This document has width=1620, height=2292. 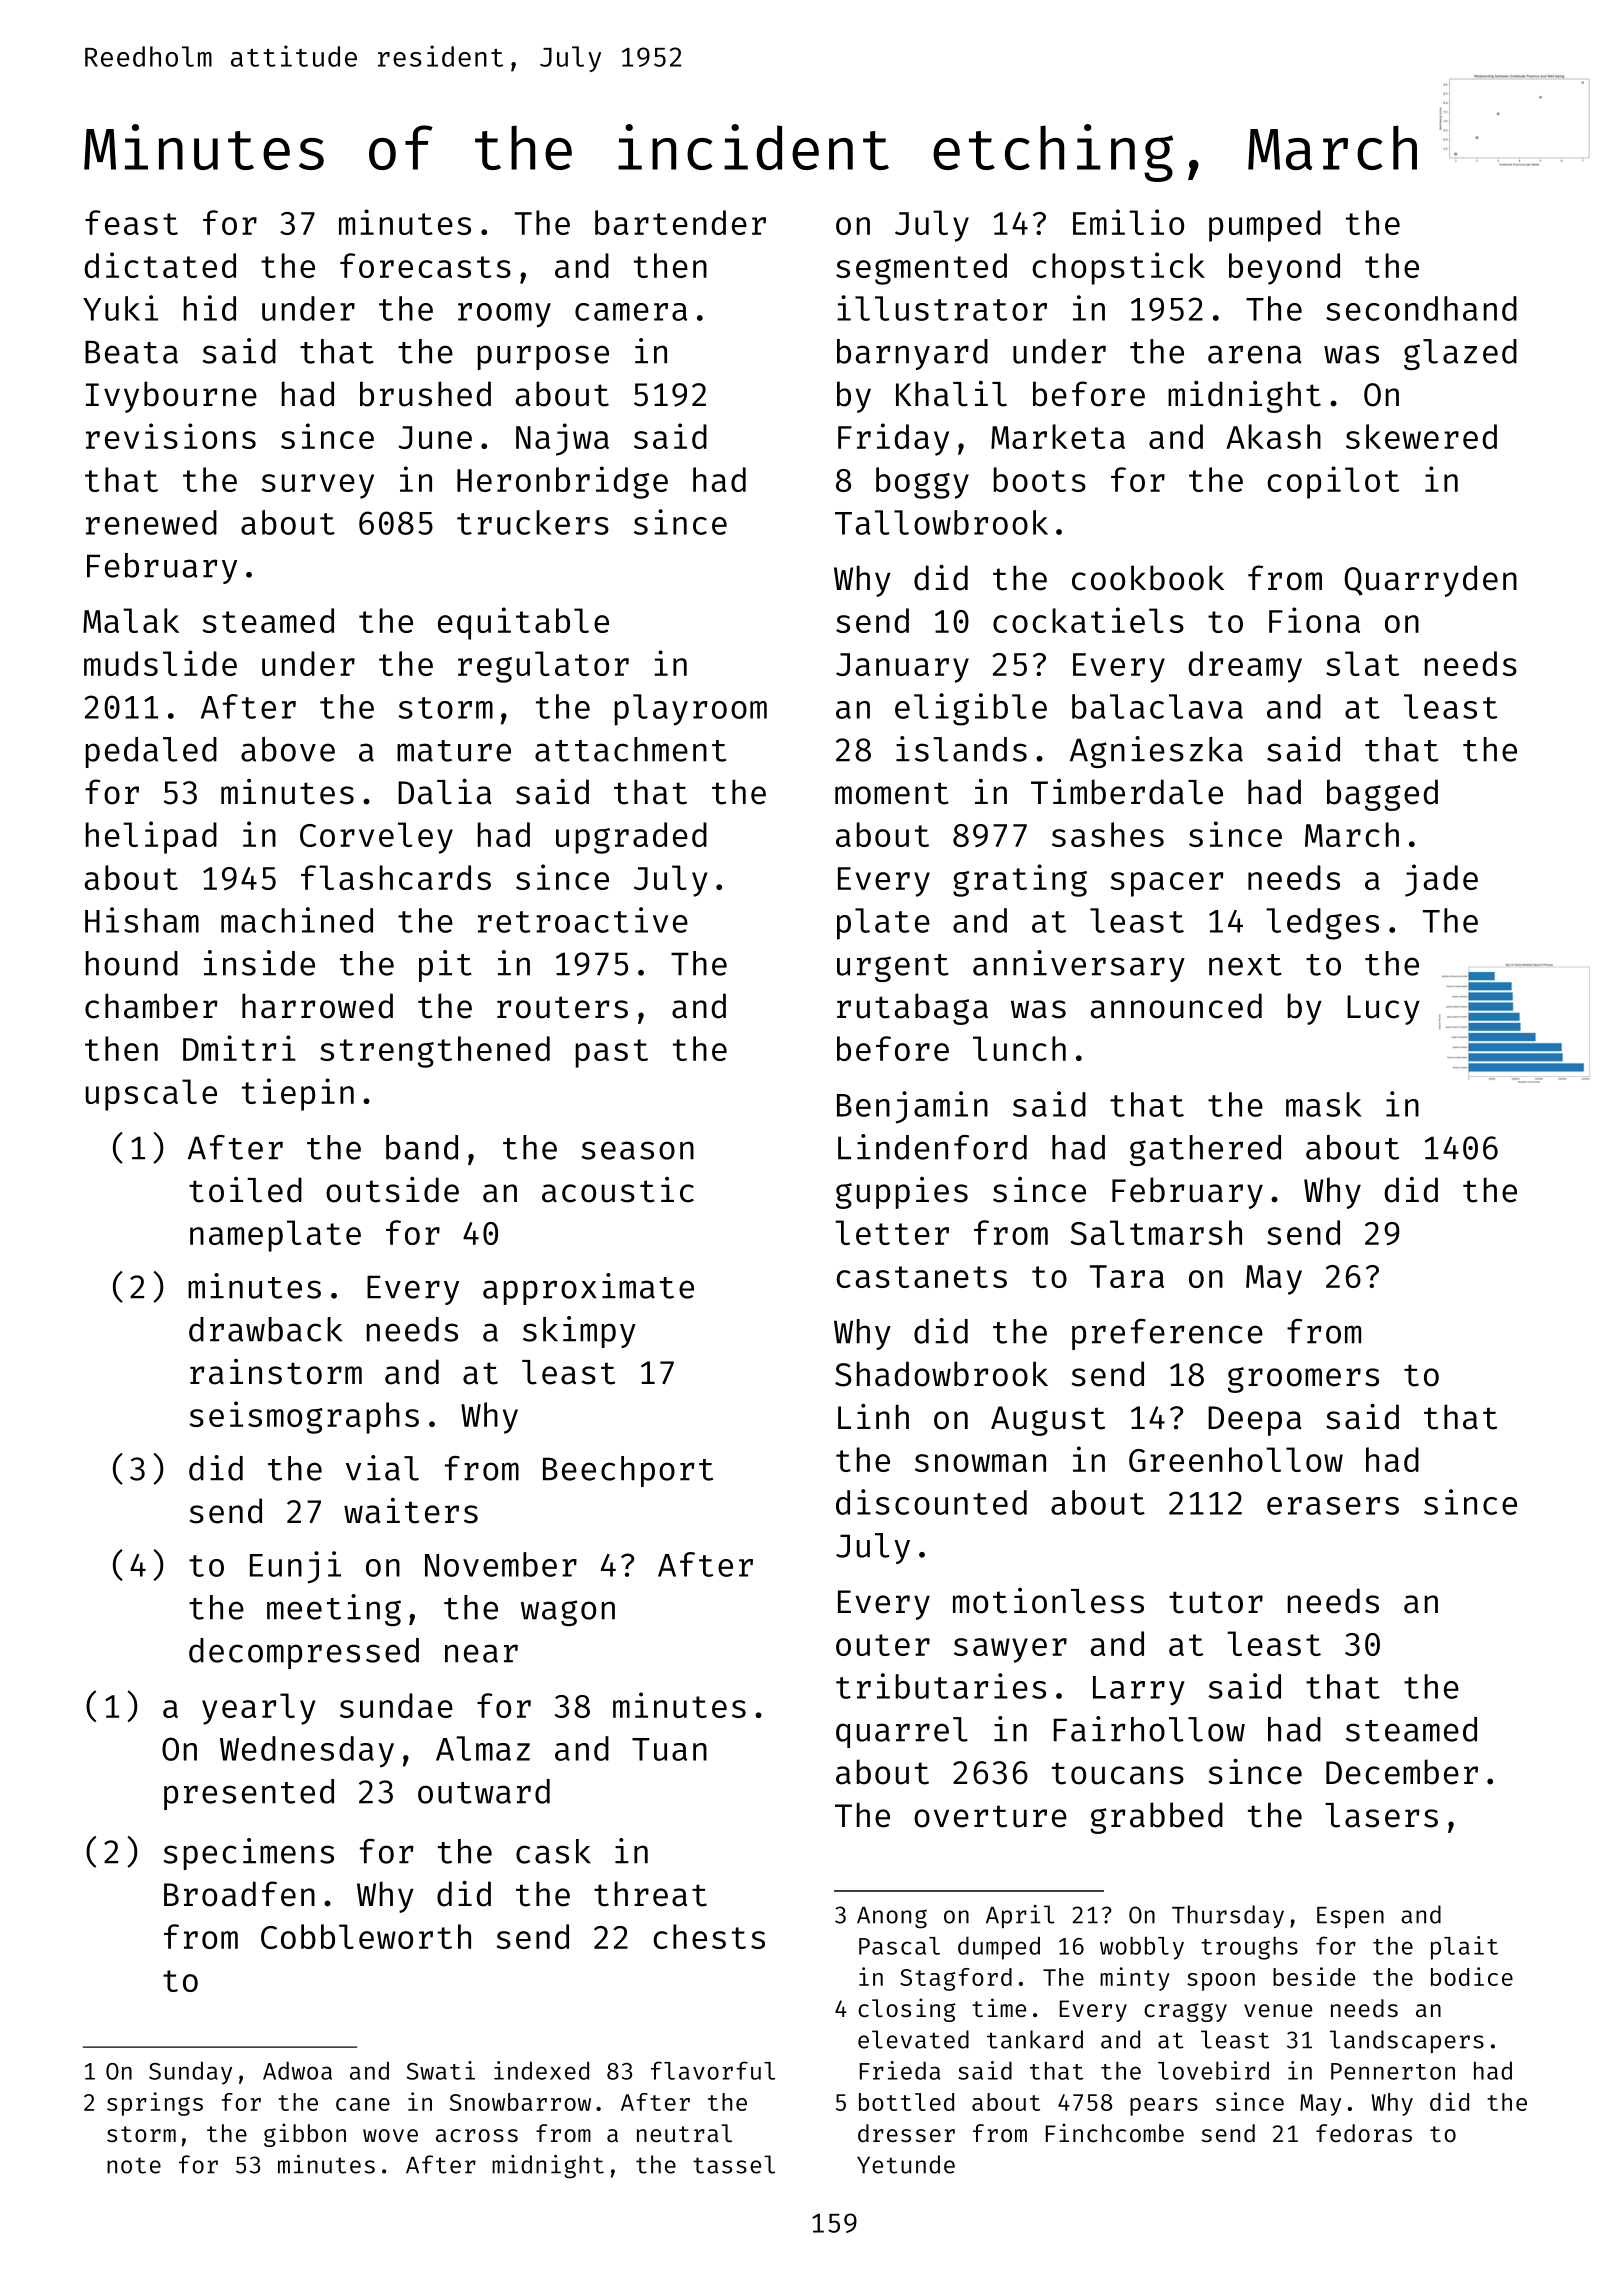 What do you see at coordinates (1383, 1010) in the document?
I see `Lucy` at bounding box center [1383, 1010].
